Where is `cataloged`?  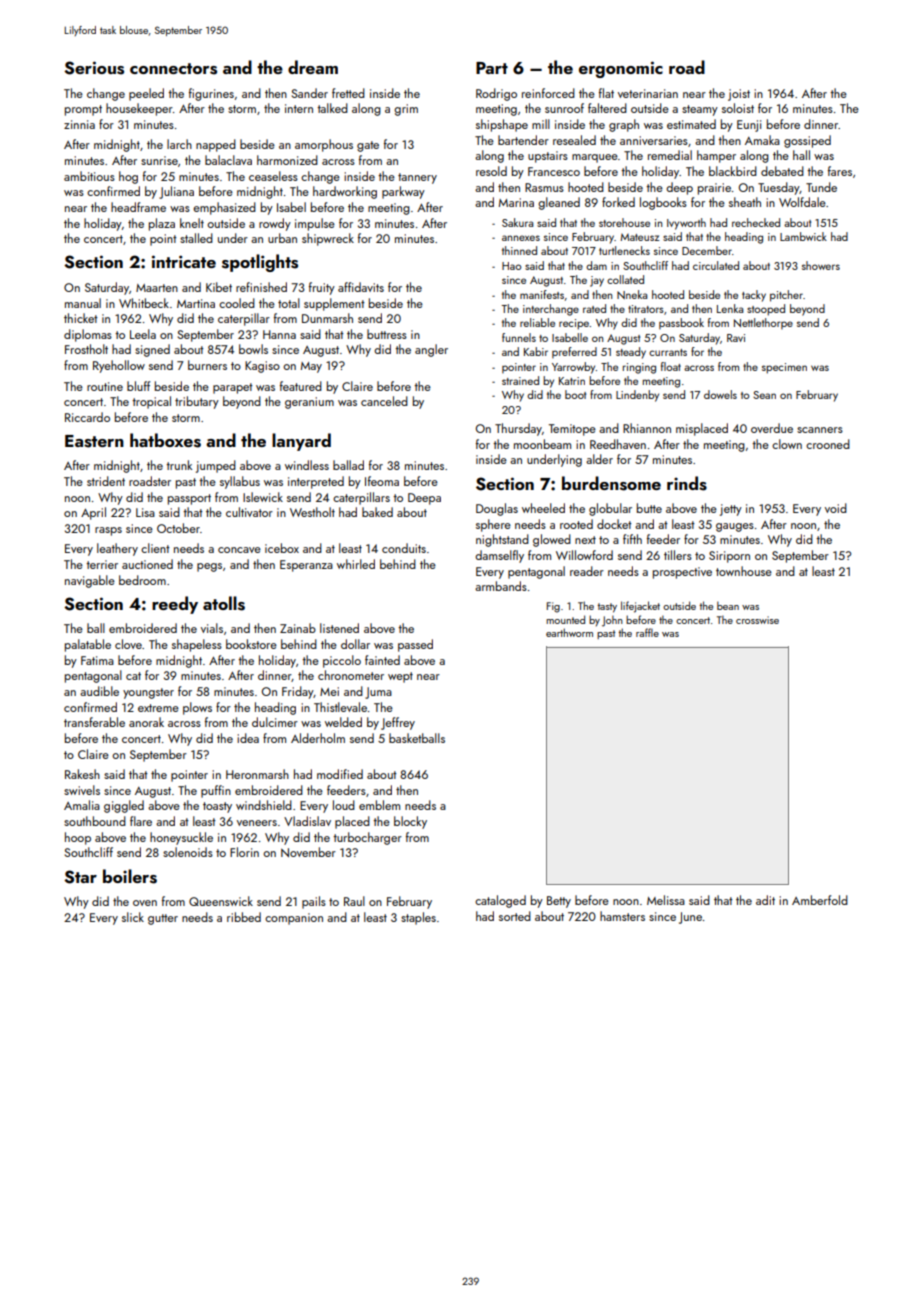
cataloged is located at coordinates (500, 901).
